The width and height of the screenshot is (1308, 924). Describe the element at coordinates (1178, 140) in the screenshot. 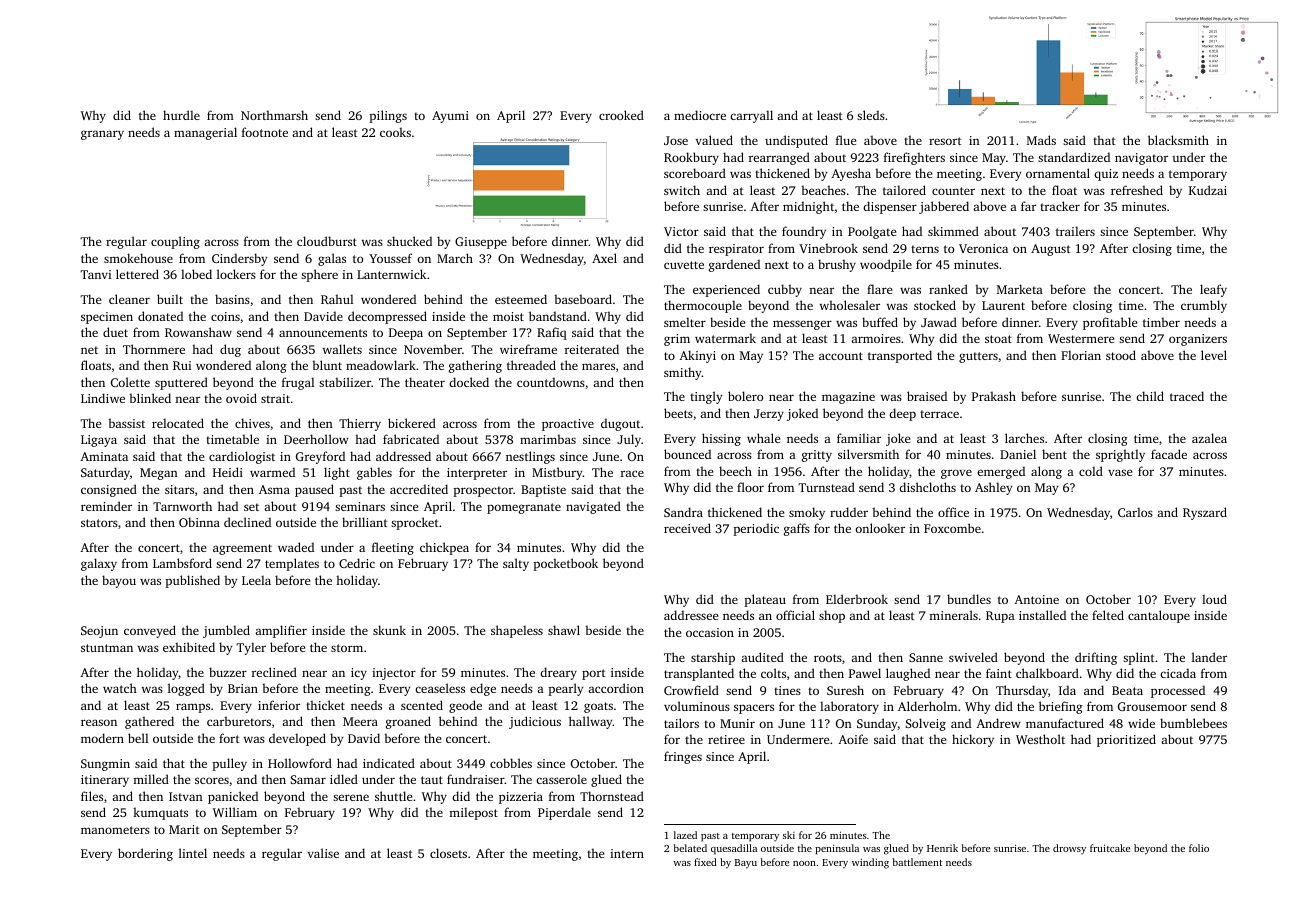

I see `blacksmith` at that location.
